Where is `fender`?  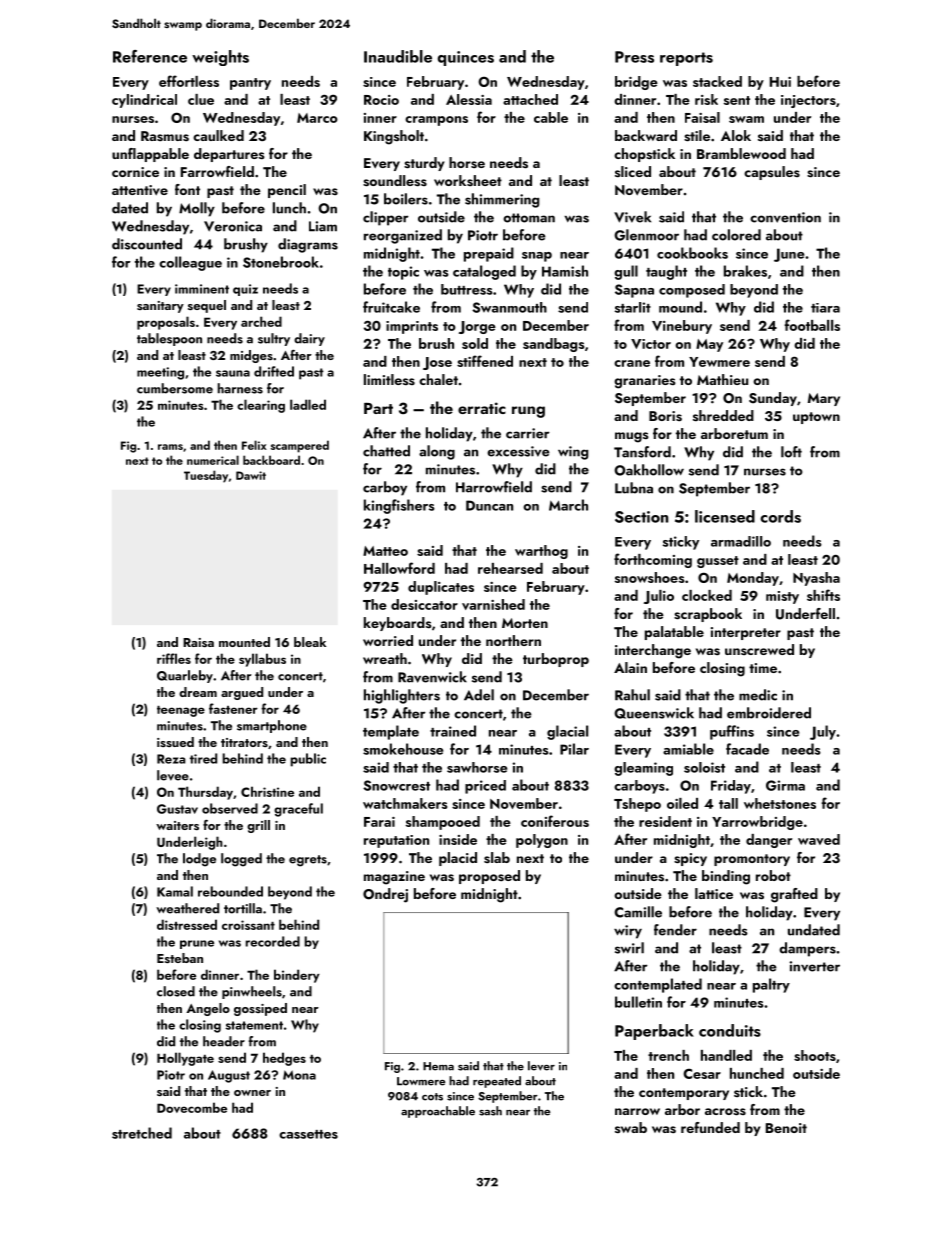
fender is located at coordinates (675, 930).
